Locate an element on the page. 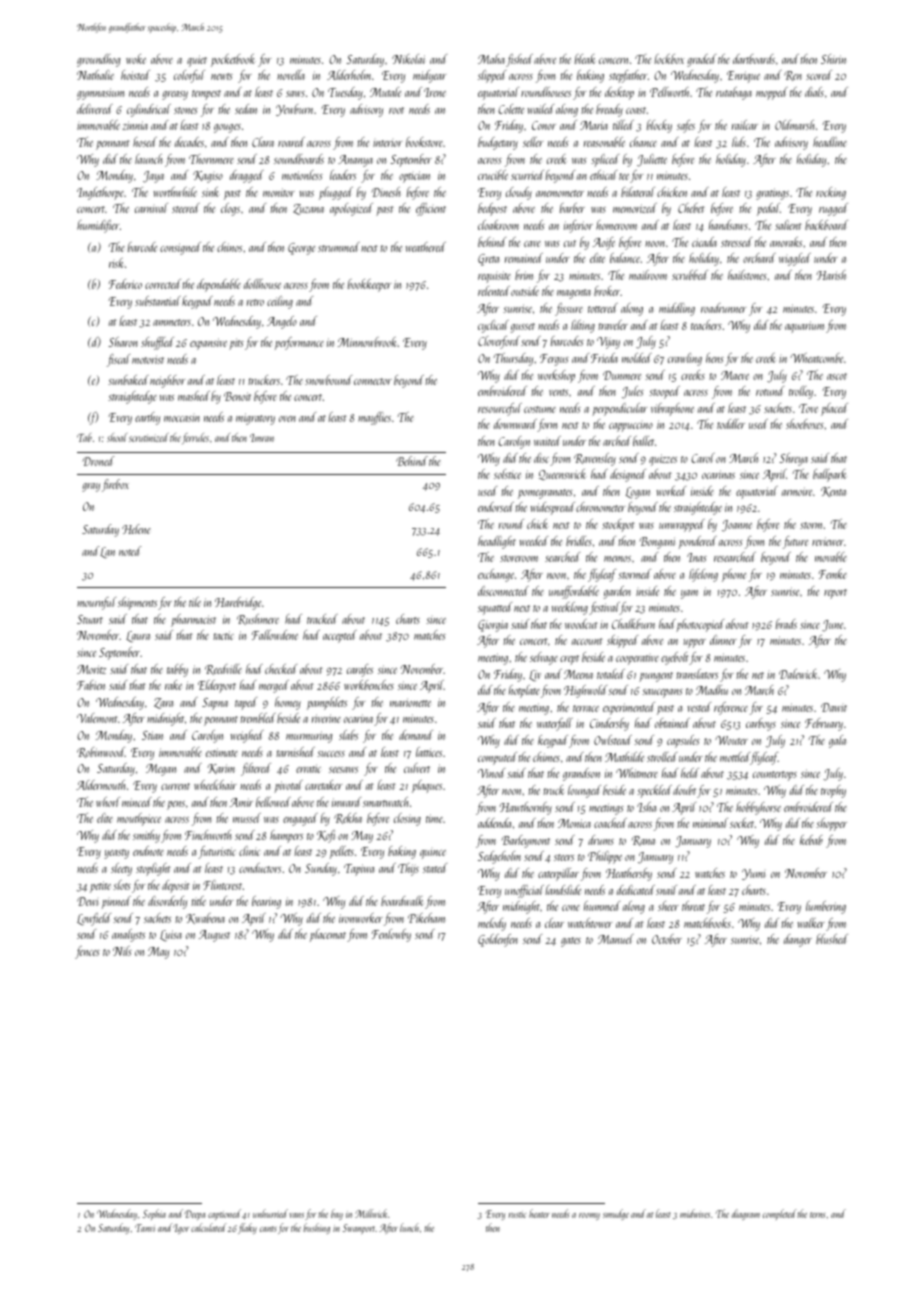  interior is located at coordinates (387, 143).
